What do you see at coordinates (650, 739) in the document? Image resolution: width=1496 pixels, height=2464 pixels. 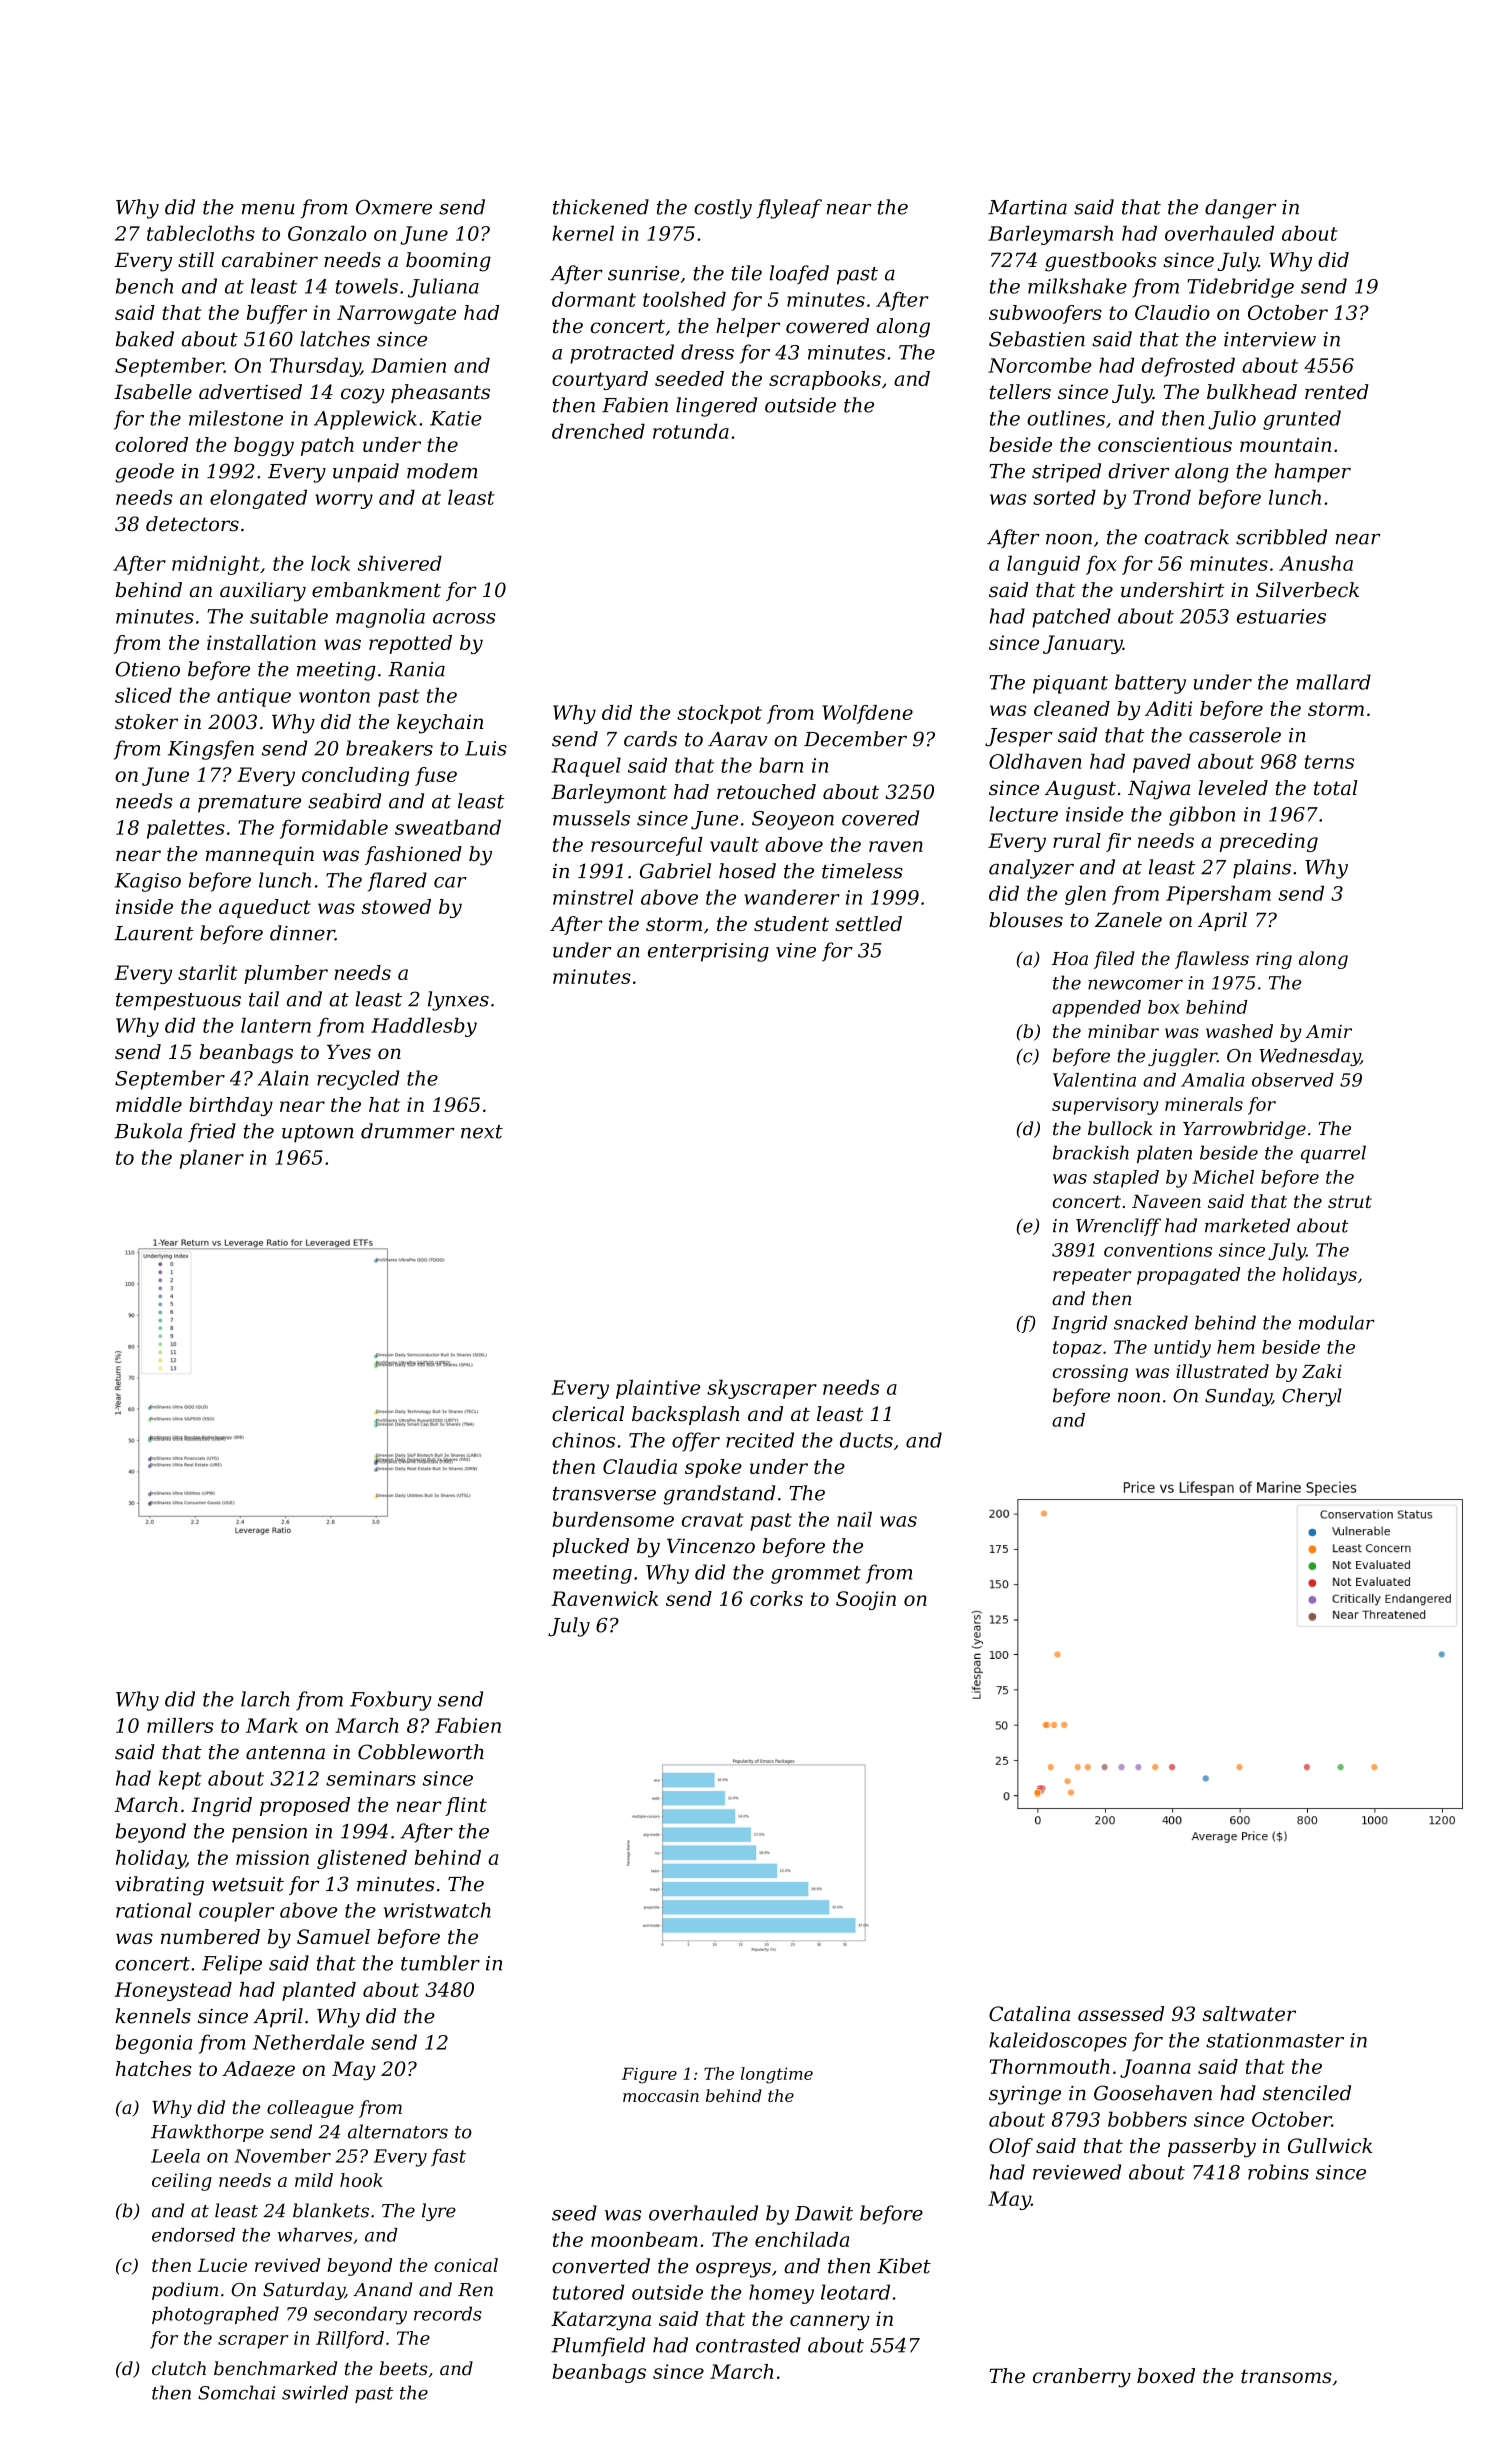 I see `cards` at bounding box center [650, 739].
